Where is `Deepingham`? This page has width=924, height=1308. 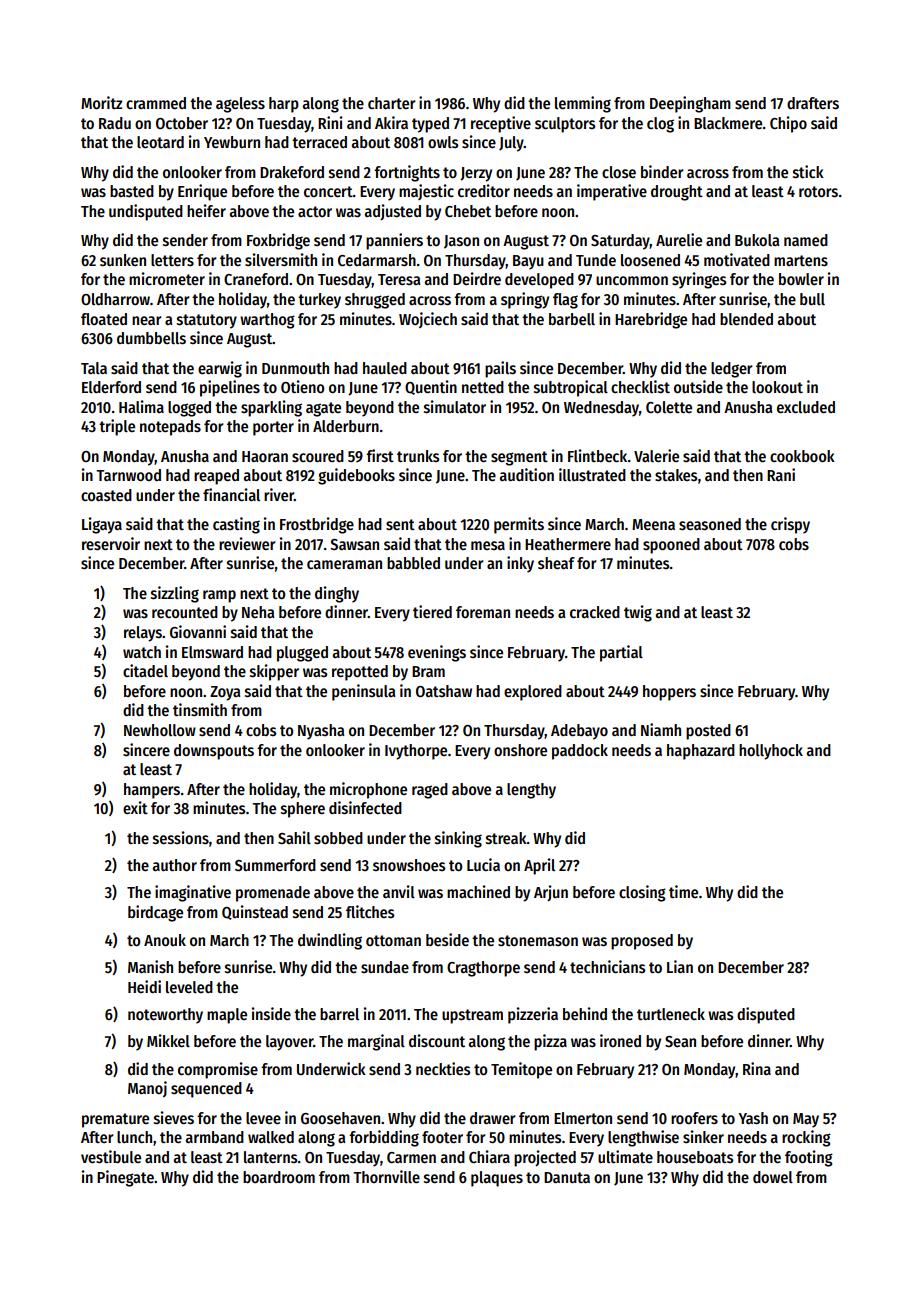
Deepingham is located at coordinates (690, 104).
